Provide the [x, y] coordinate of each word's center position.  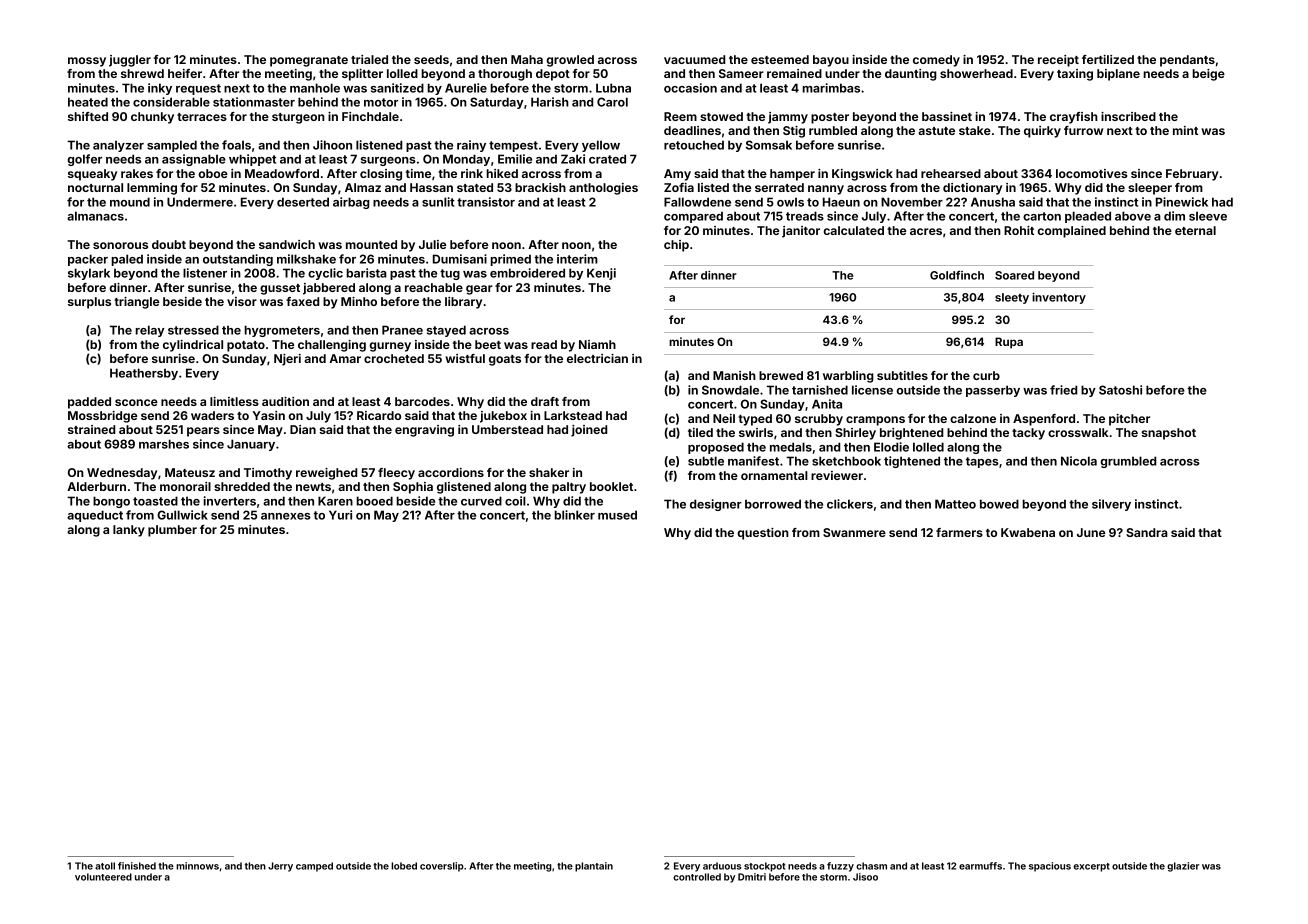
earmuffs [980, 866]
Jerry [280, 867]
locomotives [1091, 173]
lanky [129, 531]
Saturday [496, 103]
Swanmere [854, 532]
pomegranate [309, 61]
